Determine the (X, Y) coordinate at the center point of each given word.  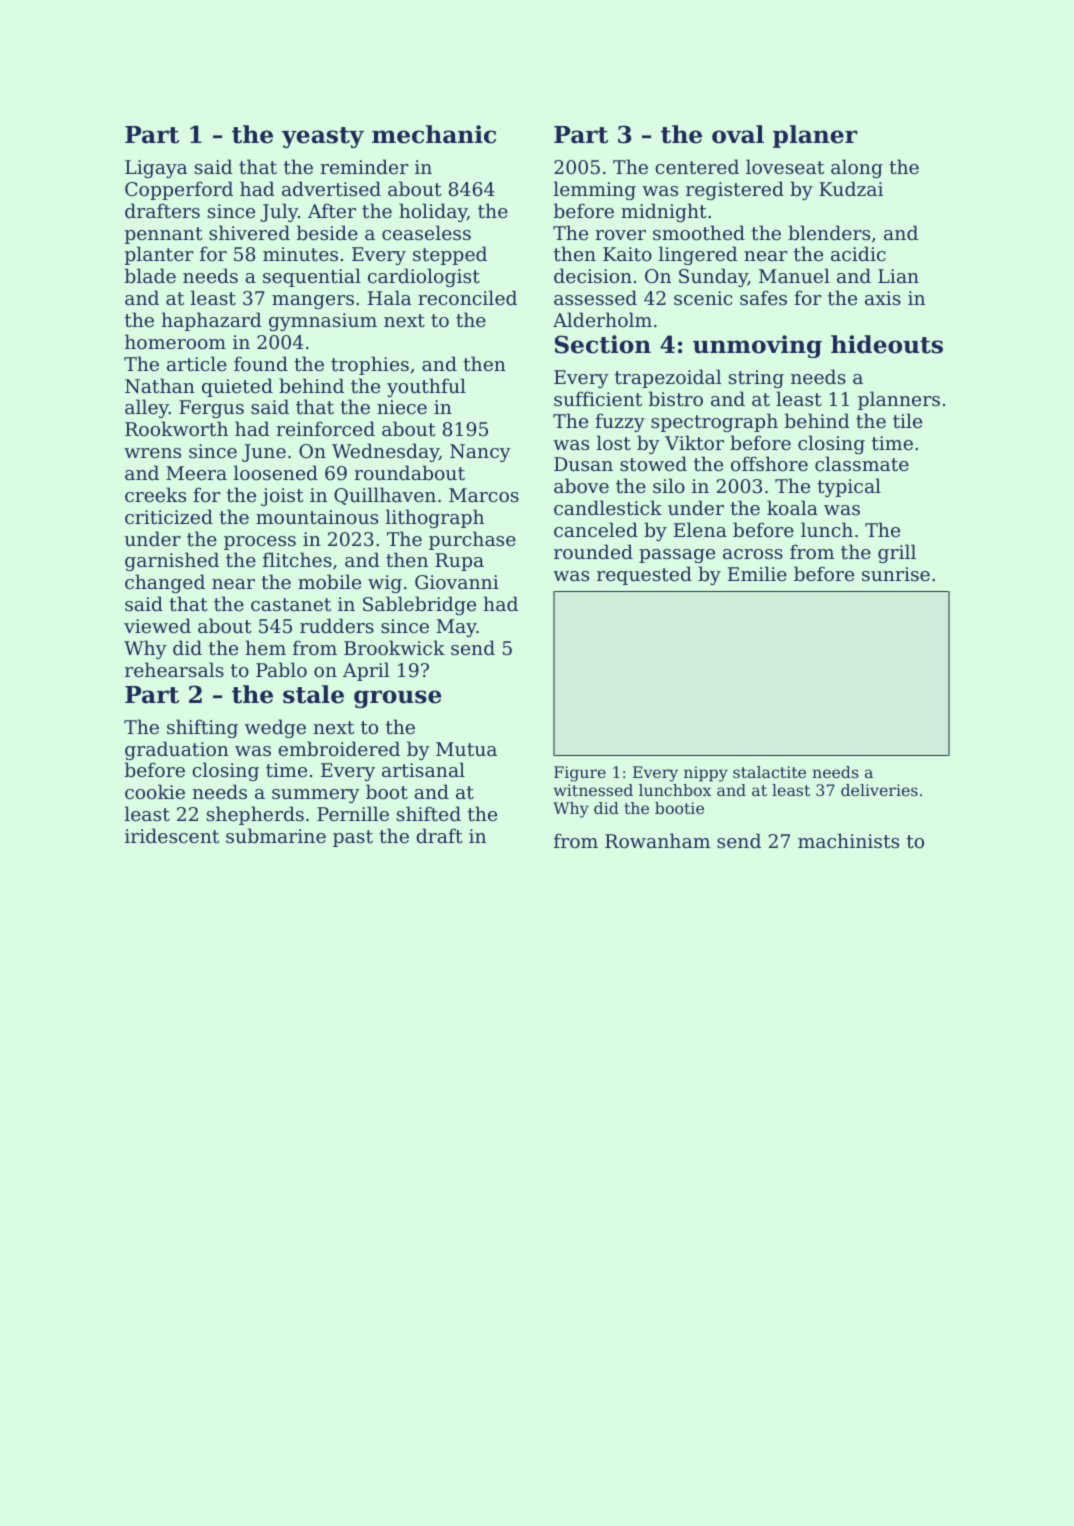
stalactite (769, 772)
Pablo (281, 669)
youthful (426, 387)
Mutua (466, 749)
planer (815, 136)
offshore (769, 463)
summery (316, 796)
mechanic (434, 134)
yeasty (323, 137)
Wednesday (385, 452)
